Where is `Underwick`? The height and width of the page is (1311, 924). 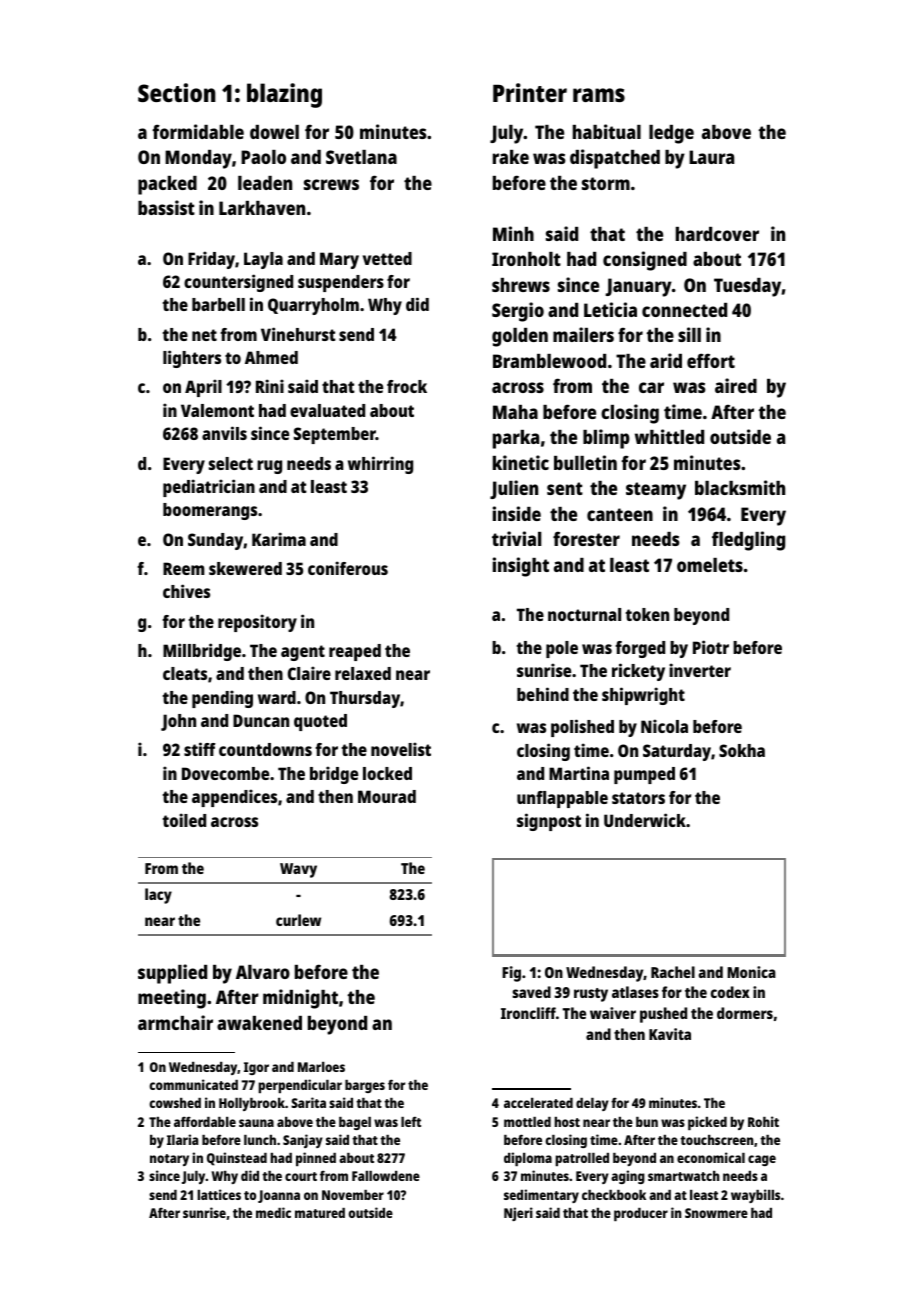 Underwick is located at coordinates (645, 820).
